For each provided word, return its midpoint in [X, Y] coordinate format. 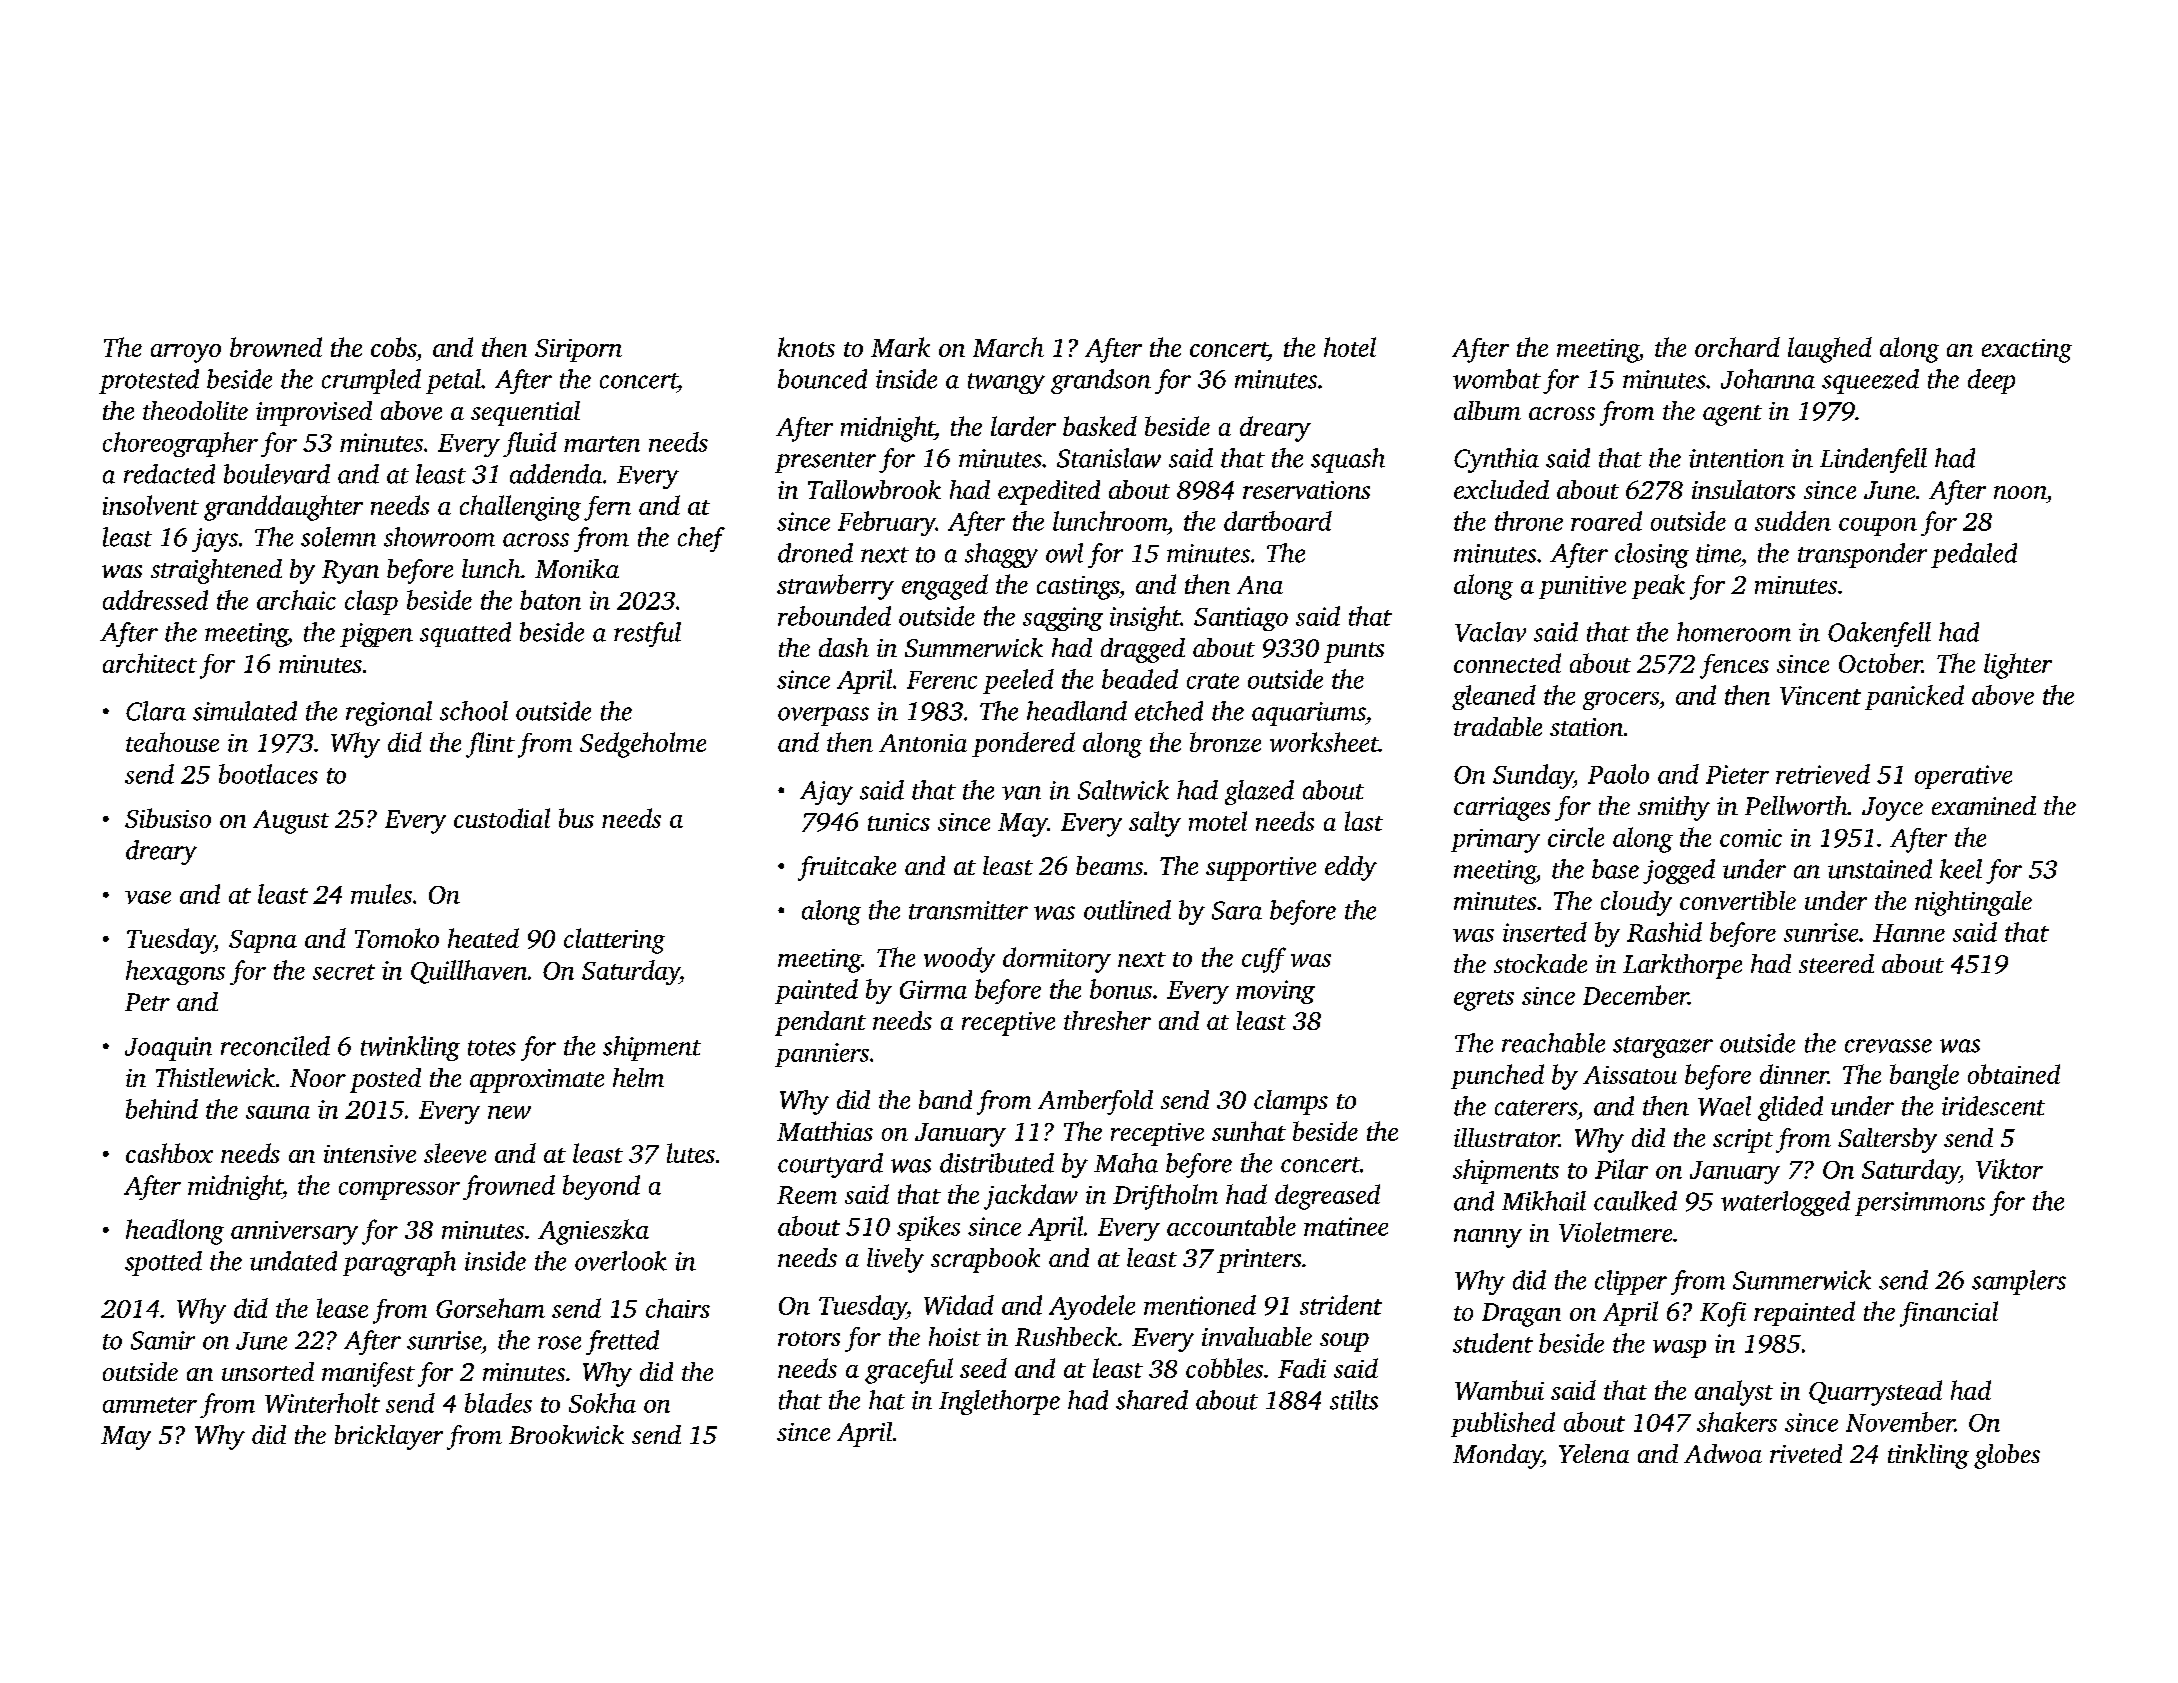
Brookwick [566, 1434]
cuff [1264, 960]
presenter [825, 462]
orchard [1737, 347]
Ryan [350, 572]
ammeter [150, 1405]
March [1008, 347]
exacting [2027, 351]
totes [492, 1048]
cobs [393, 347]
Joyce [1892, 809]
